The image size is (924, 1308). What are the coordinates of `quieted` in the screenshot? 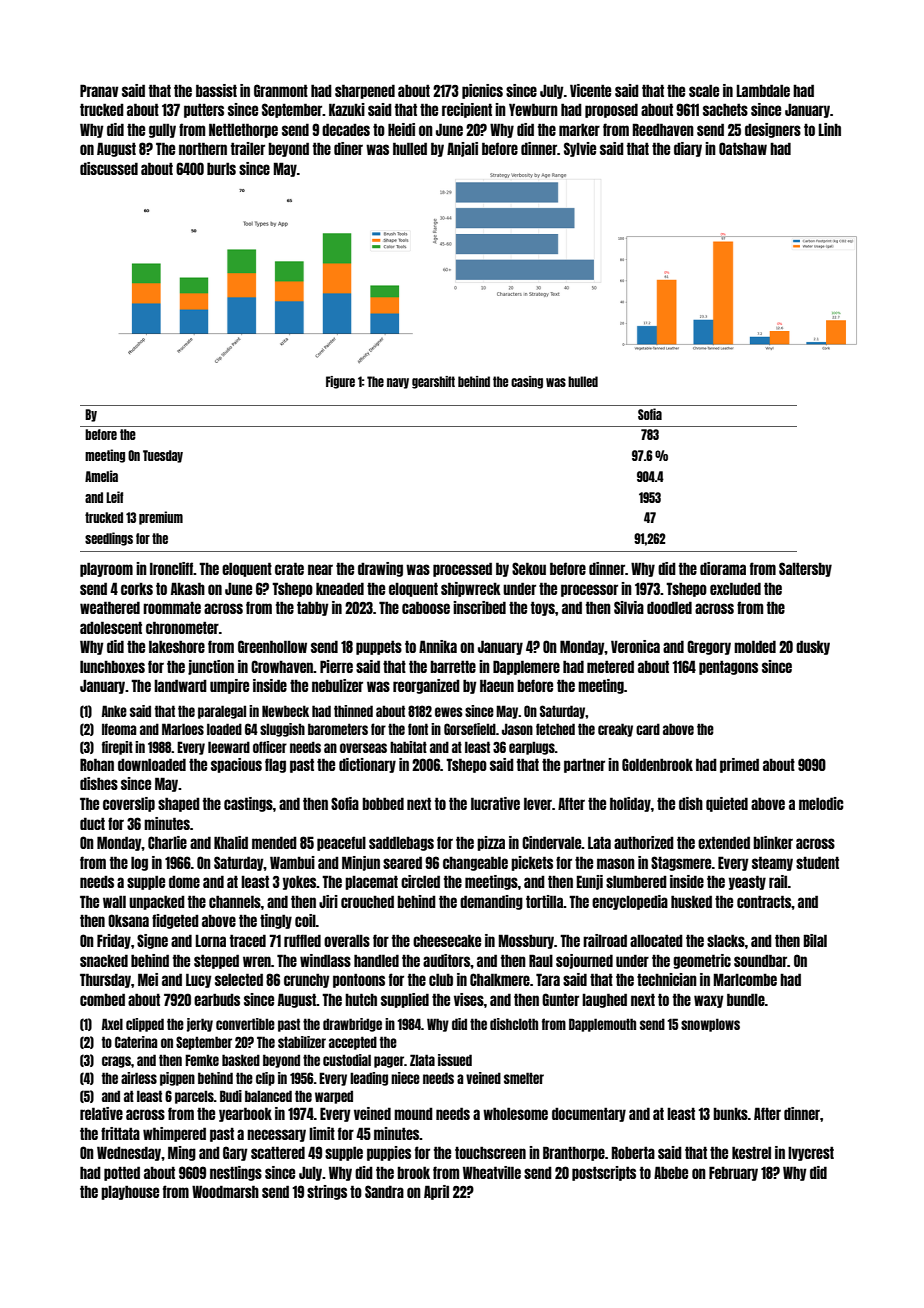 It's located at (727, 804).
